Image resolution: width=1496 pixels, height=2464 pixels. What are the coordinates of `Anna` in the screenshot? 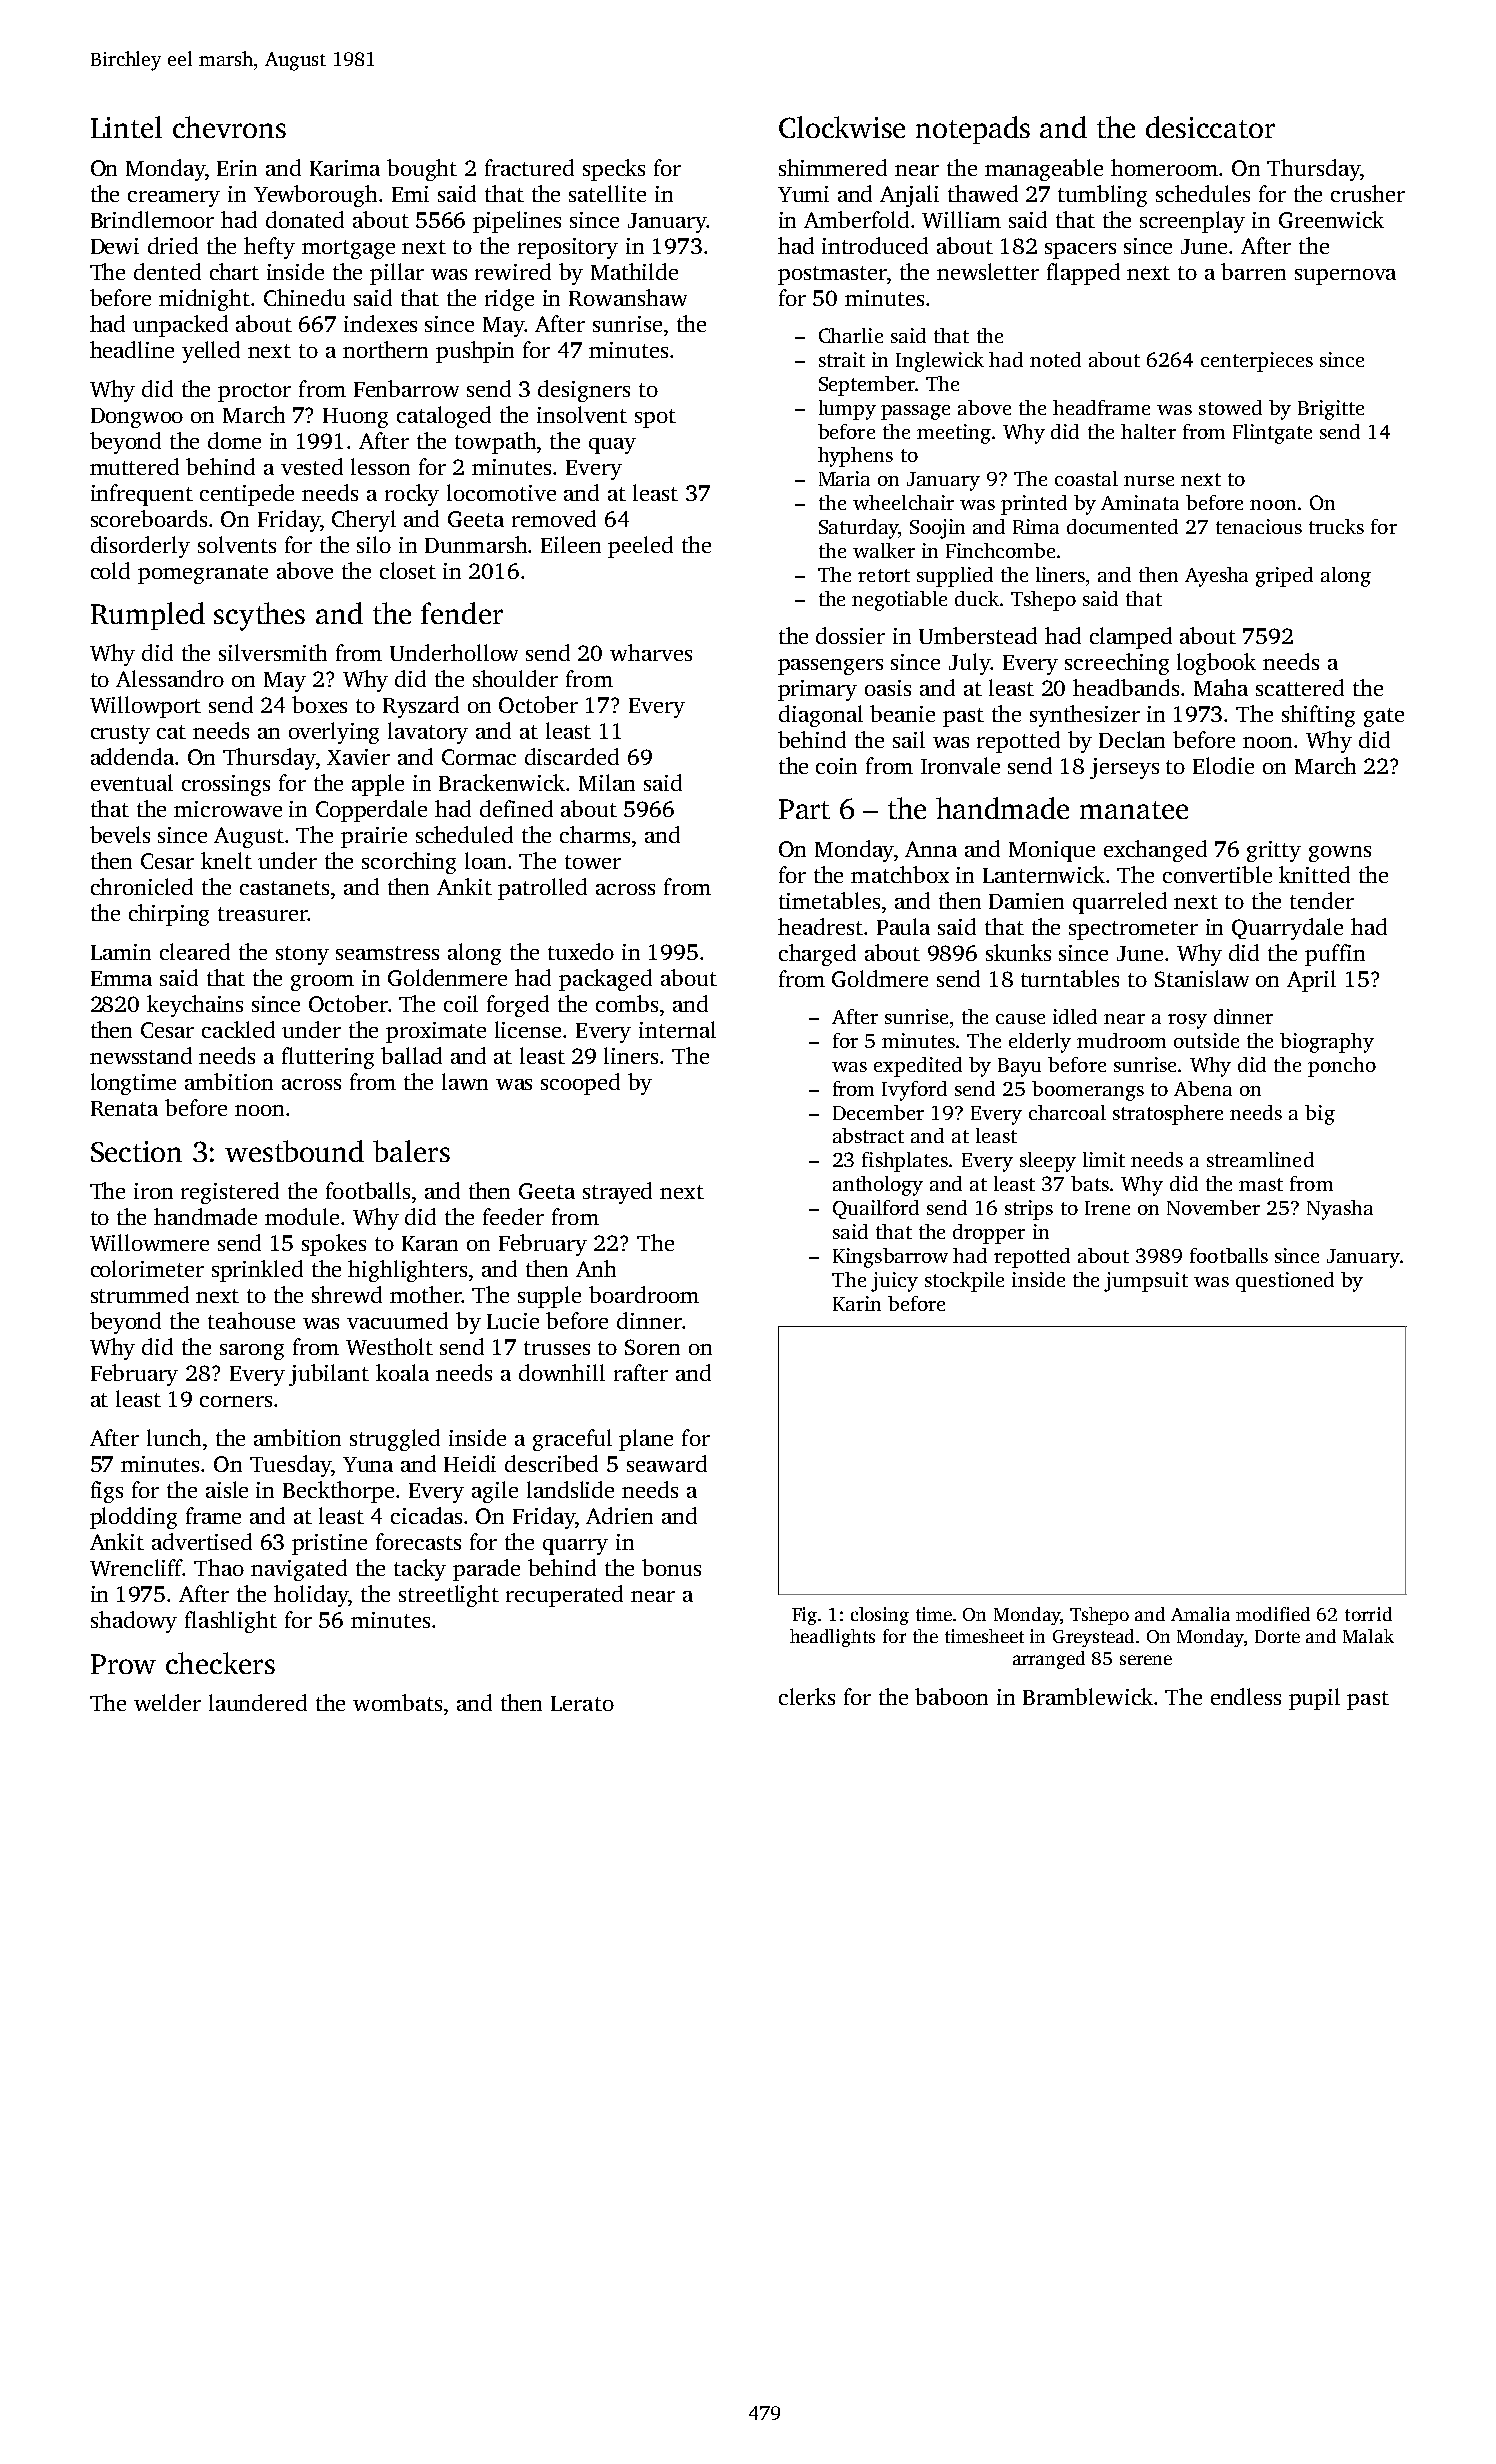 It's located at (931, 849).
